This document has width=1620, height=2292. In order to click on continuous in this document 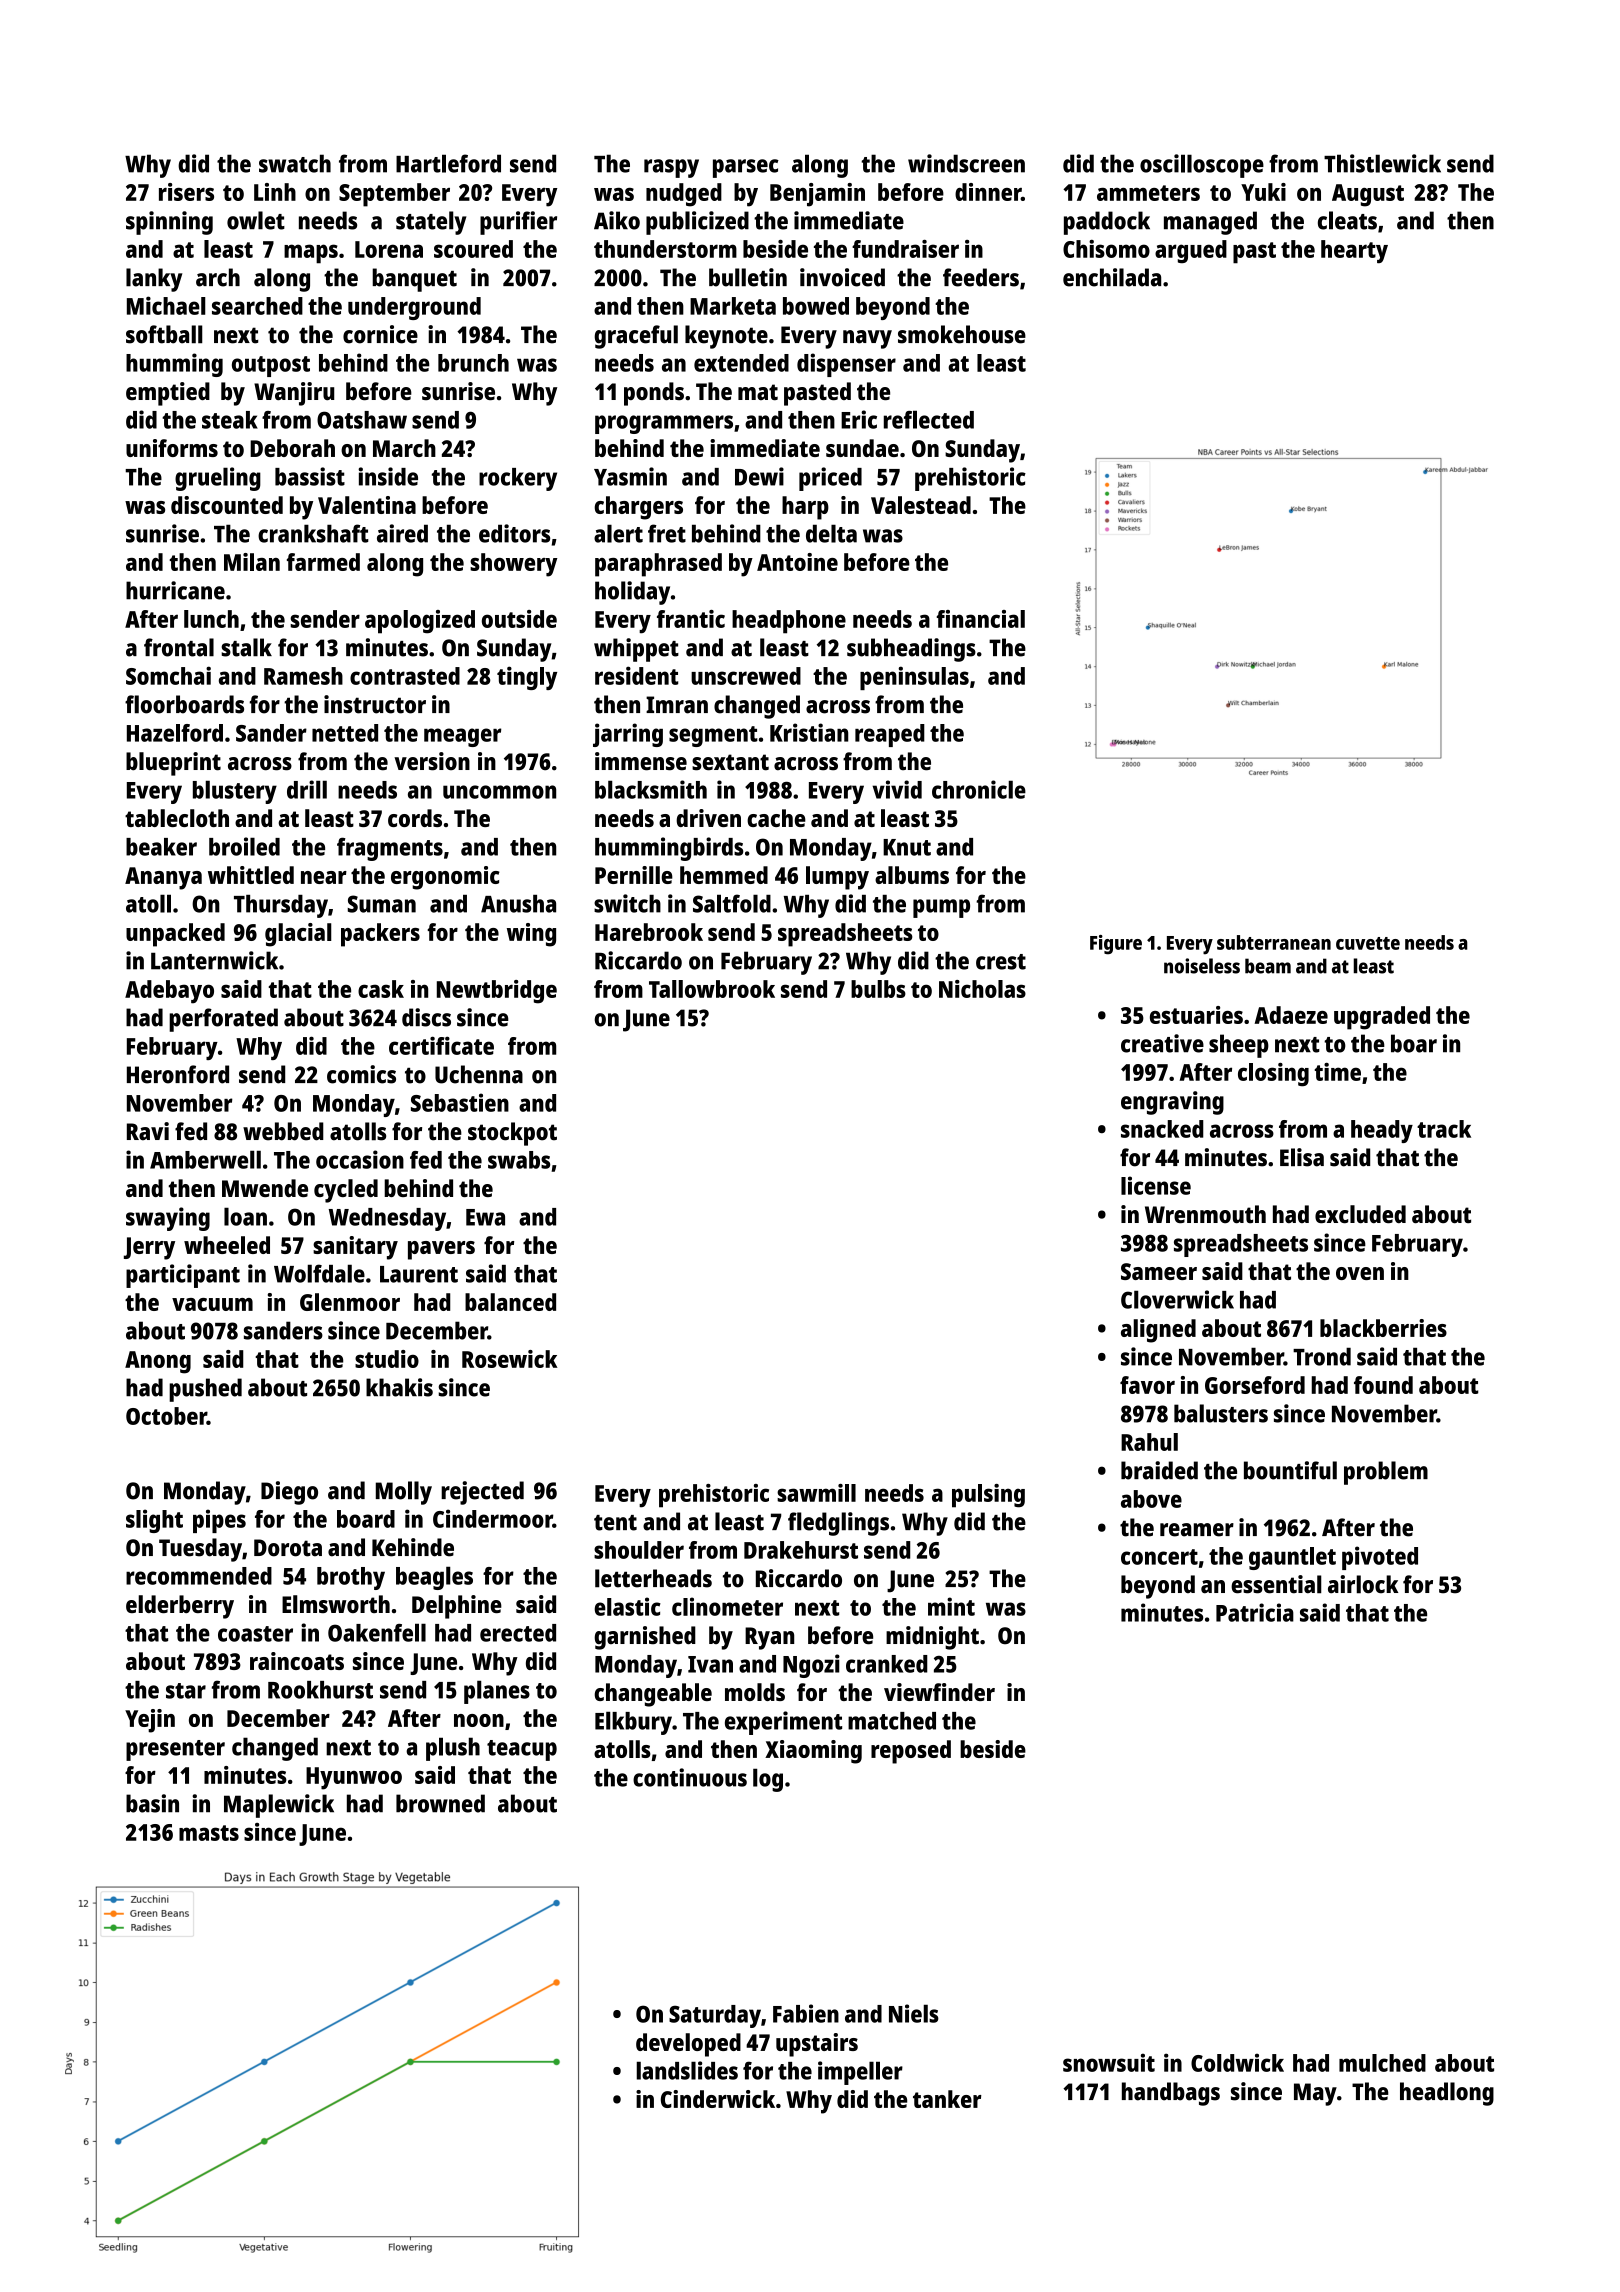, I will do `click(690, 1777)`.
